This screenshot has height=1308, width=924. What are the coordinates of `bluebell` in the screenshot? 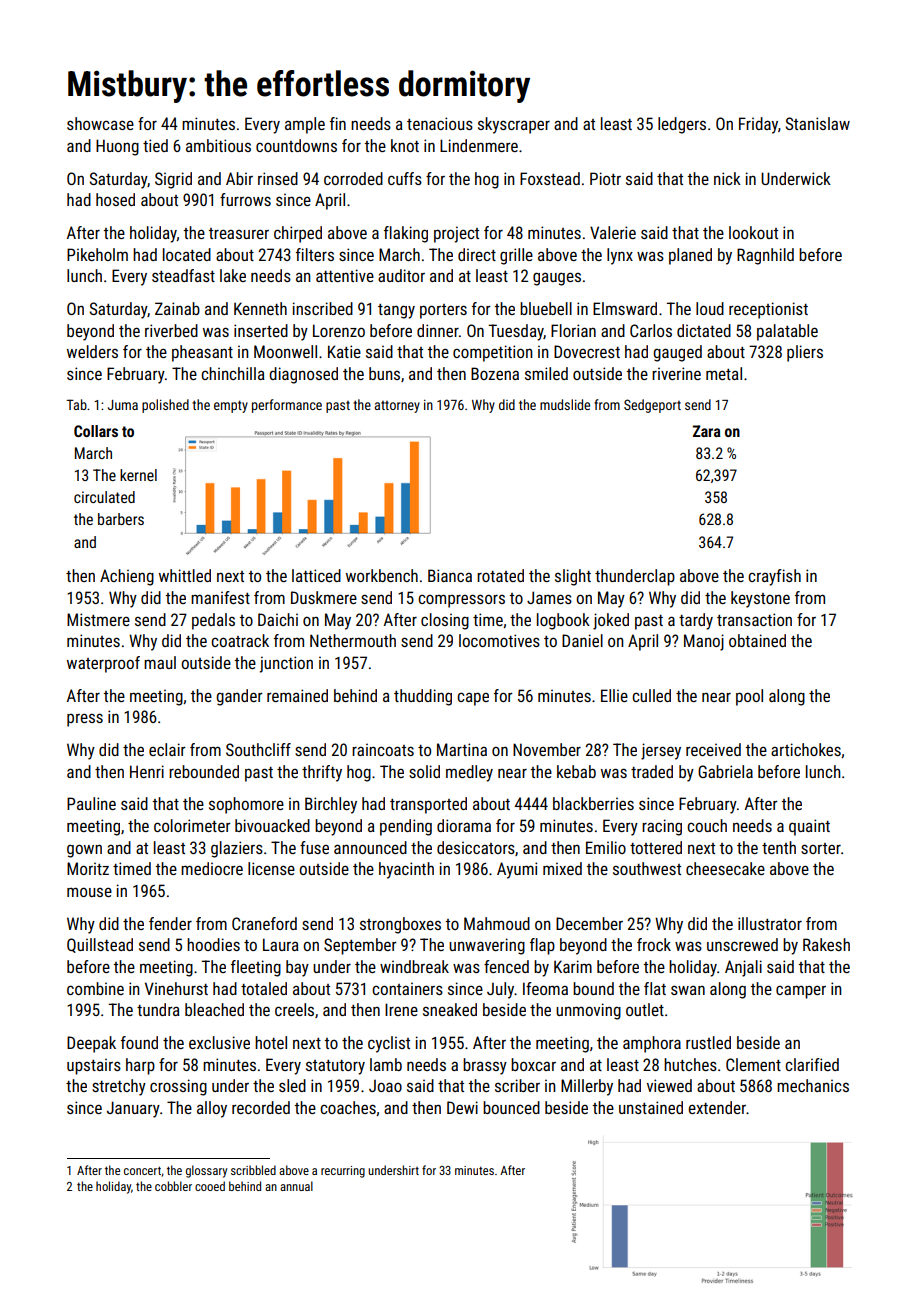 It's located at (546, 308).
